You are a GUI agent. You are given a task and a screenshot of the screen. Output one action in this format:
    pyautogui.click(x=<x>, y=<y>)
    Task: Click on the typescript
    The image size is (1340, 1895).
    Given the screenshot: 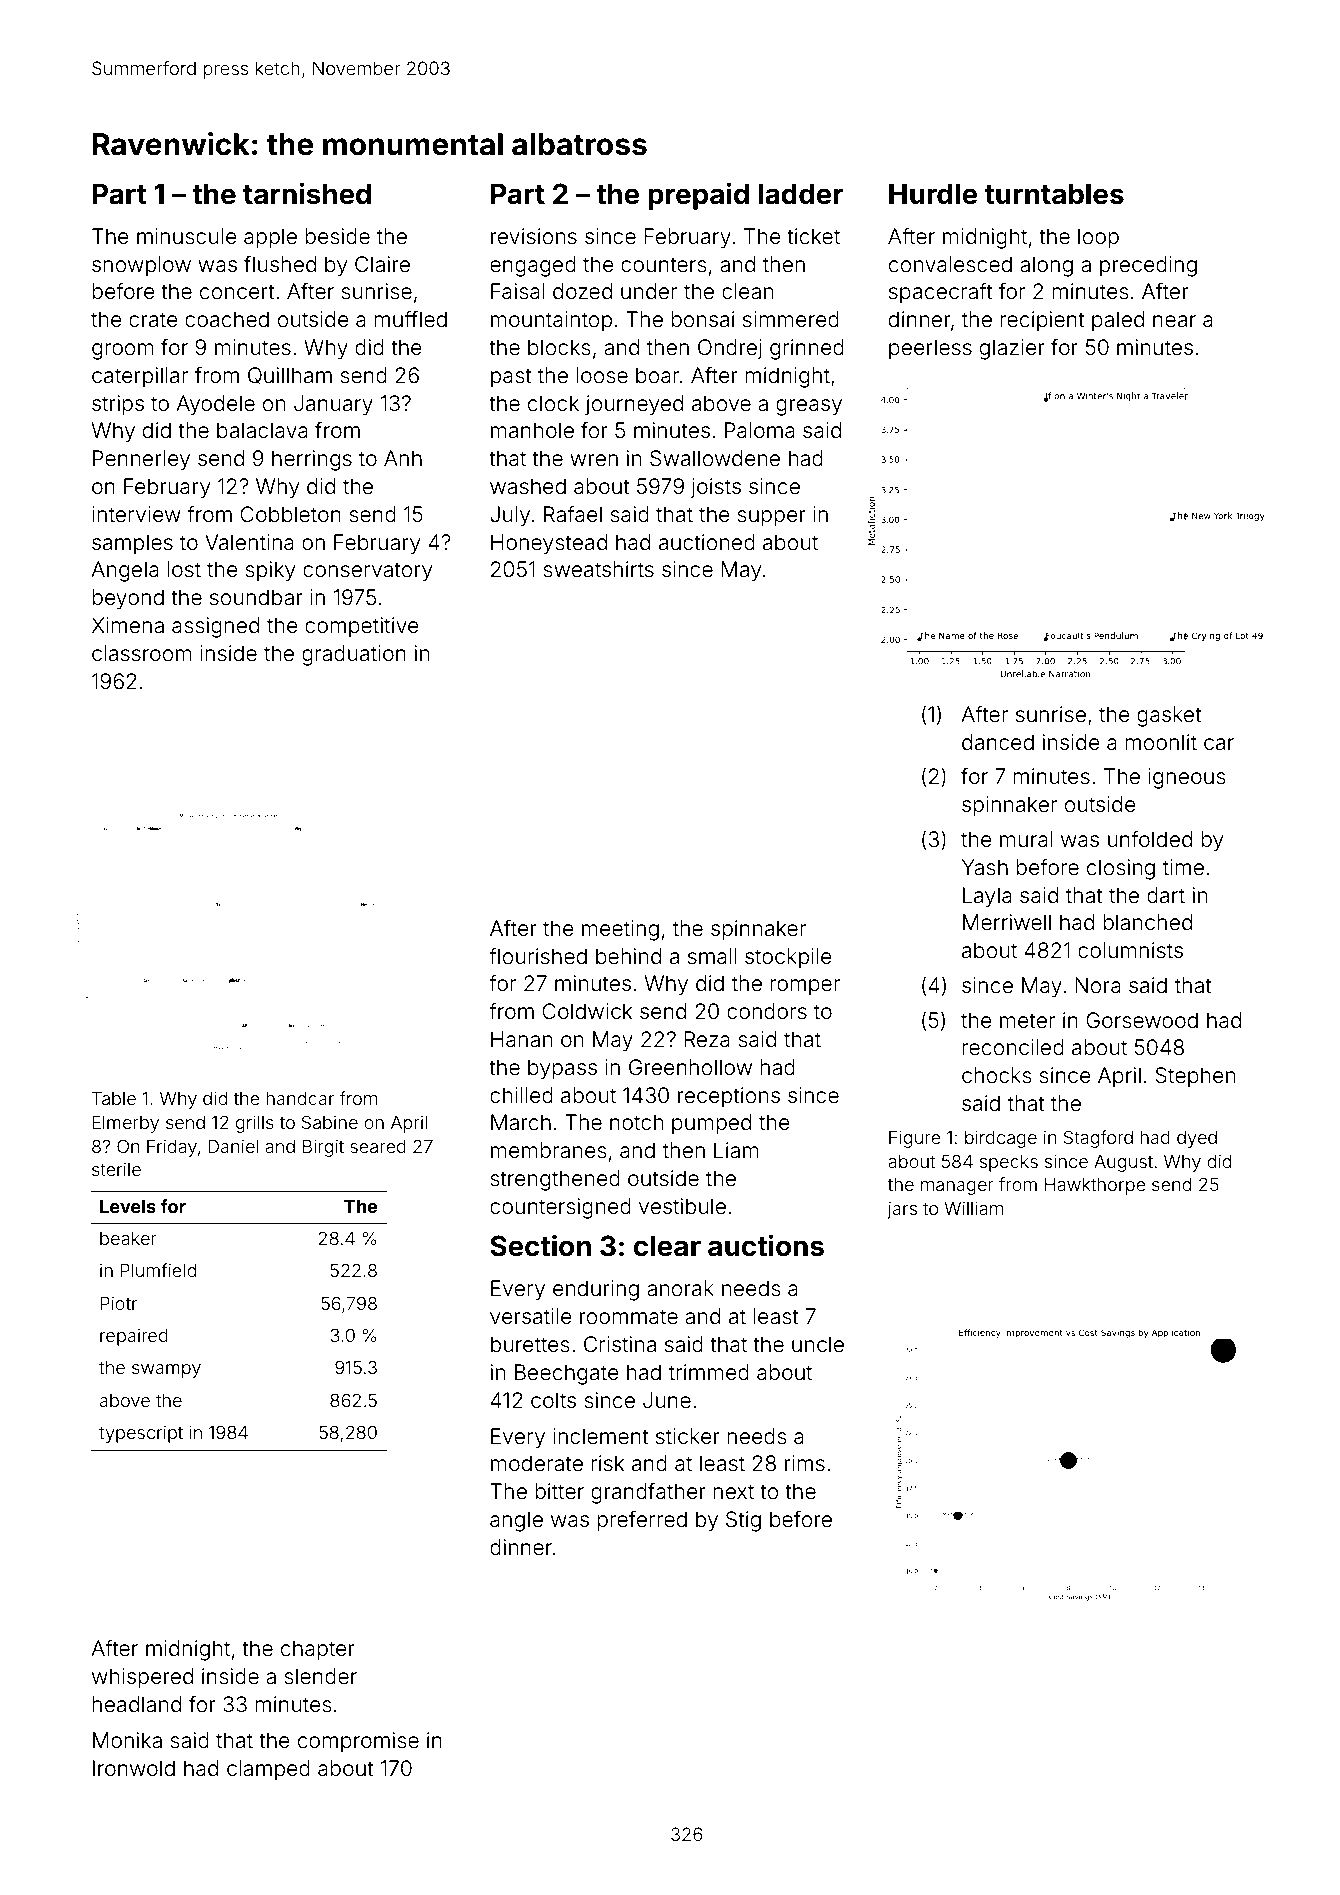 What is the action you would take?
    pyautogui.click(x=141, y=1434)
